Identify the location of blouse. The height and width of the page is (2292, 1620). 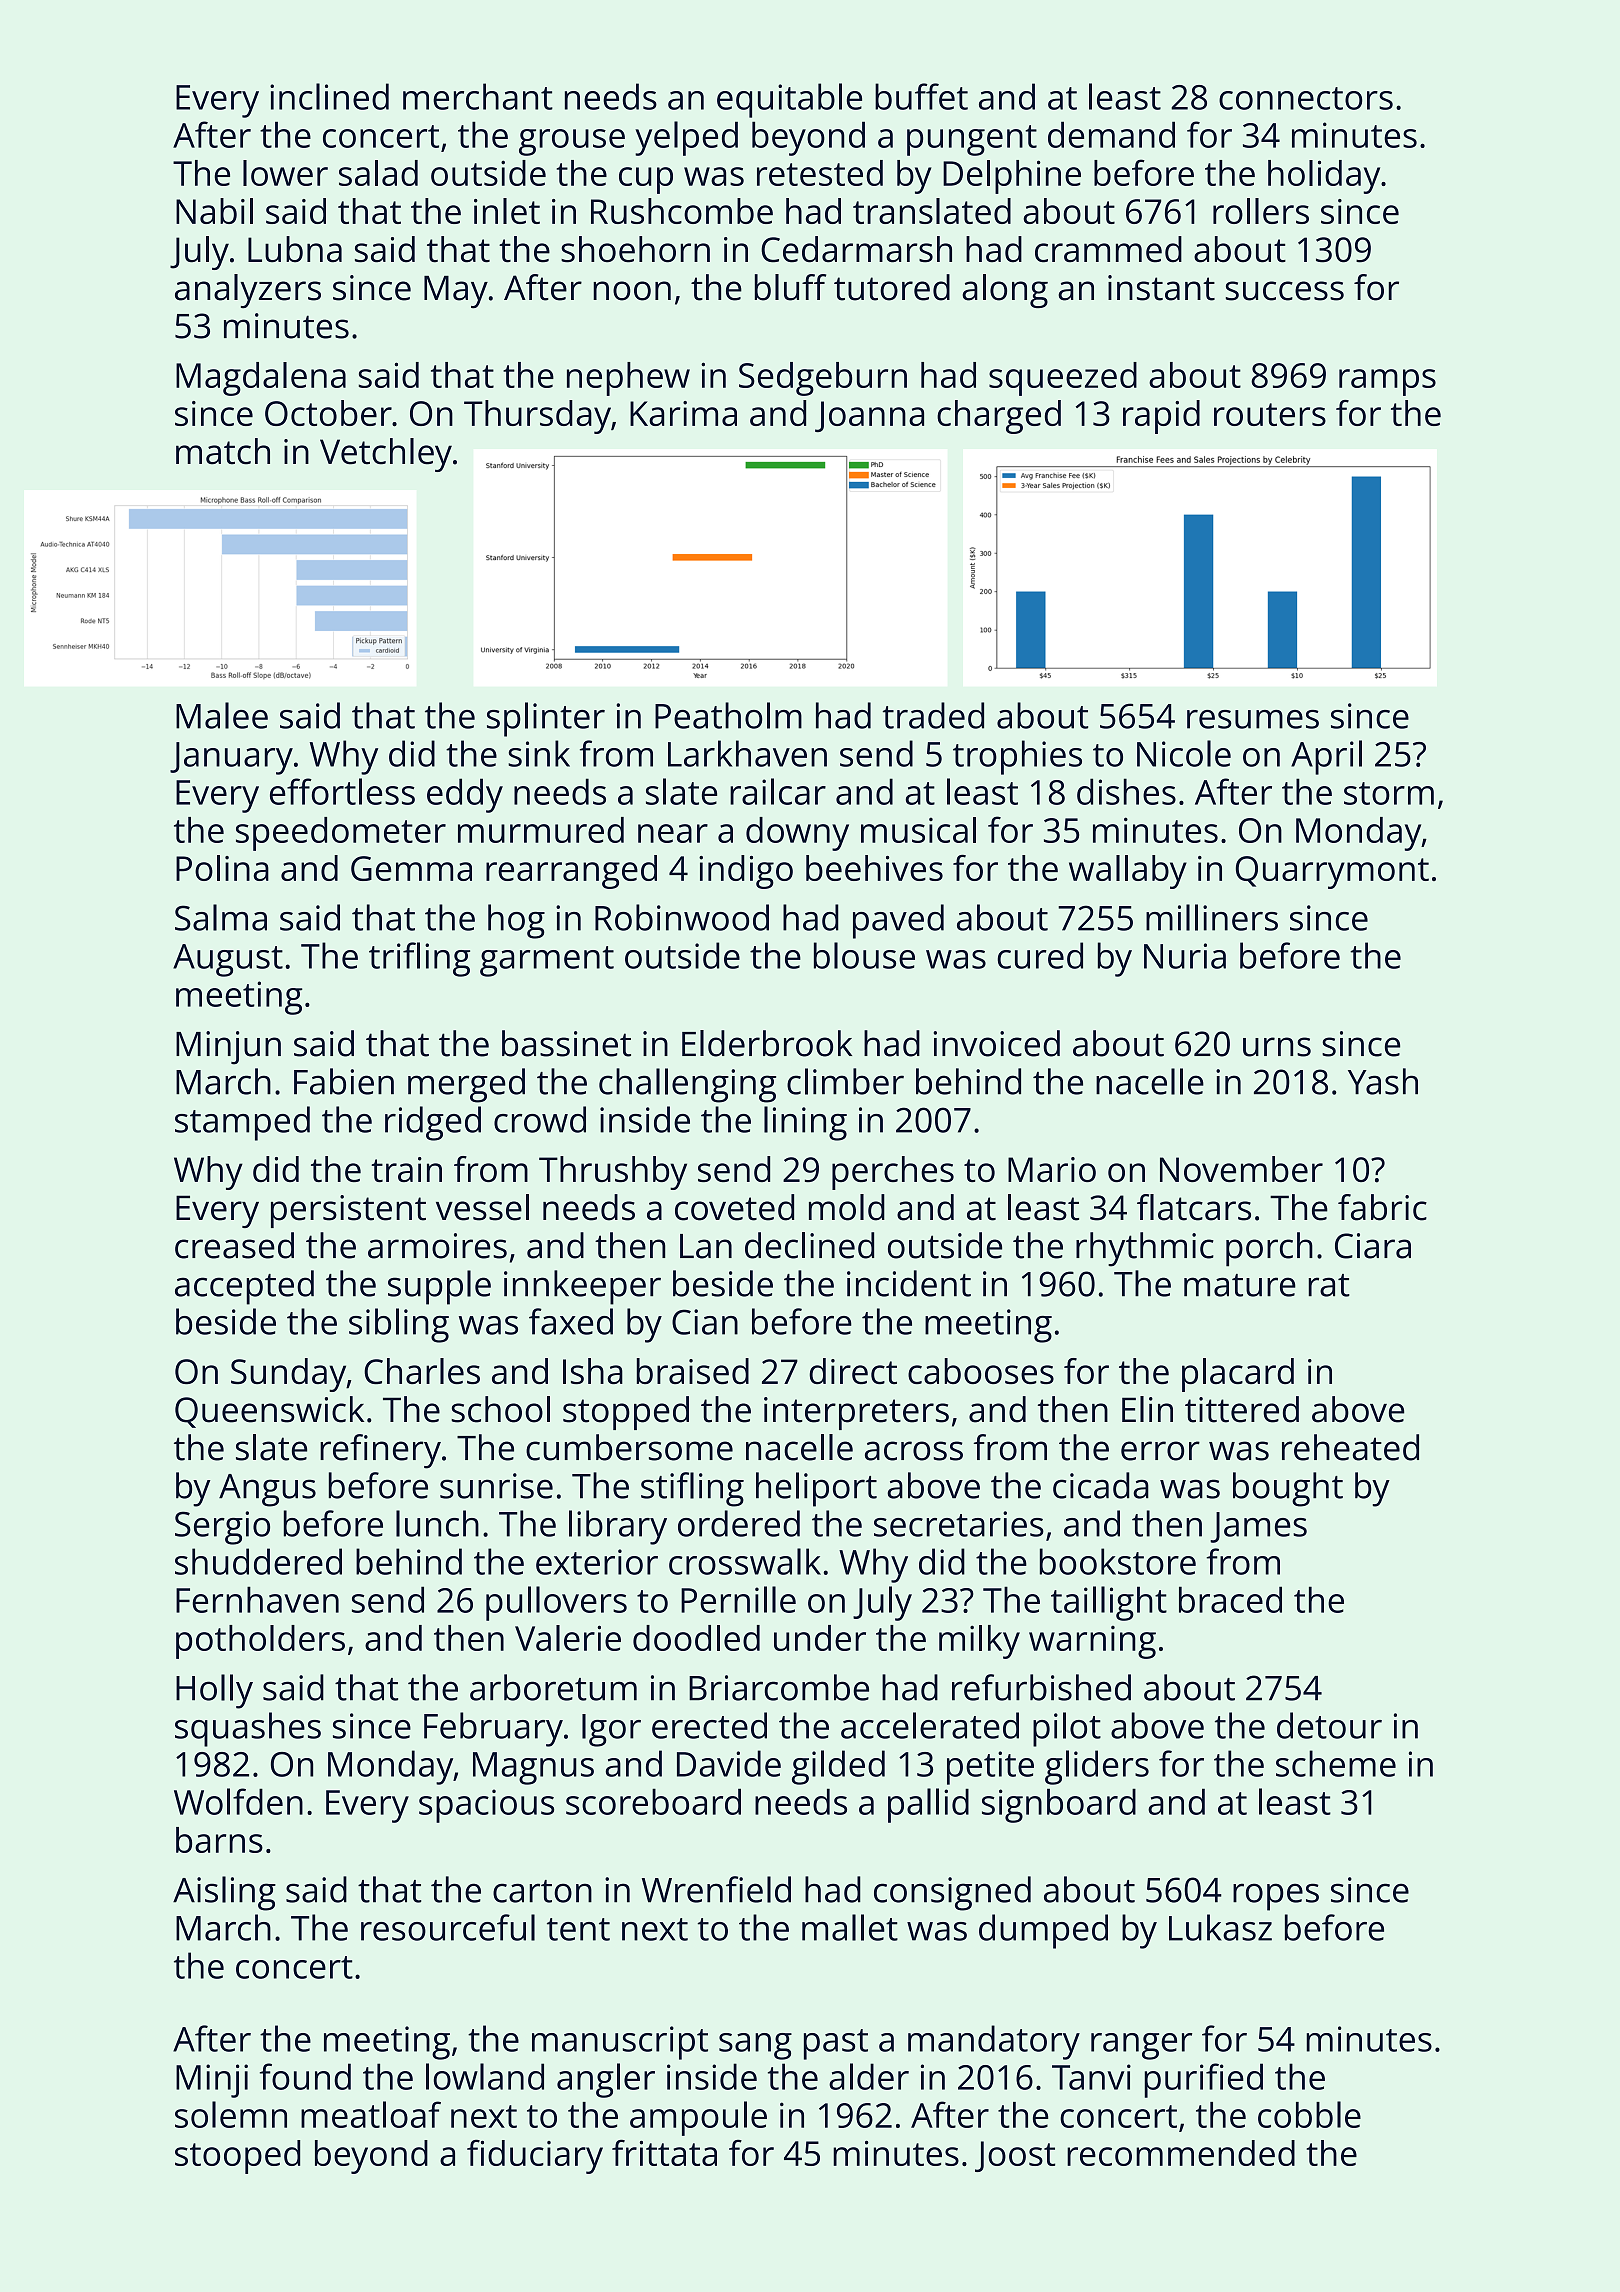
(864, 955).
